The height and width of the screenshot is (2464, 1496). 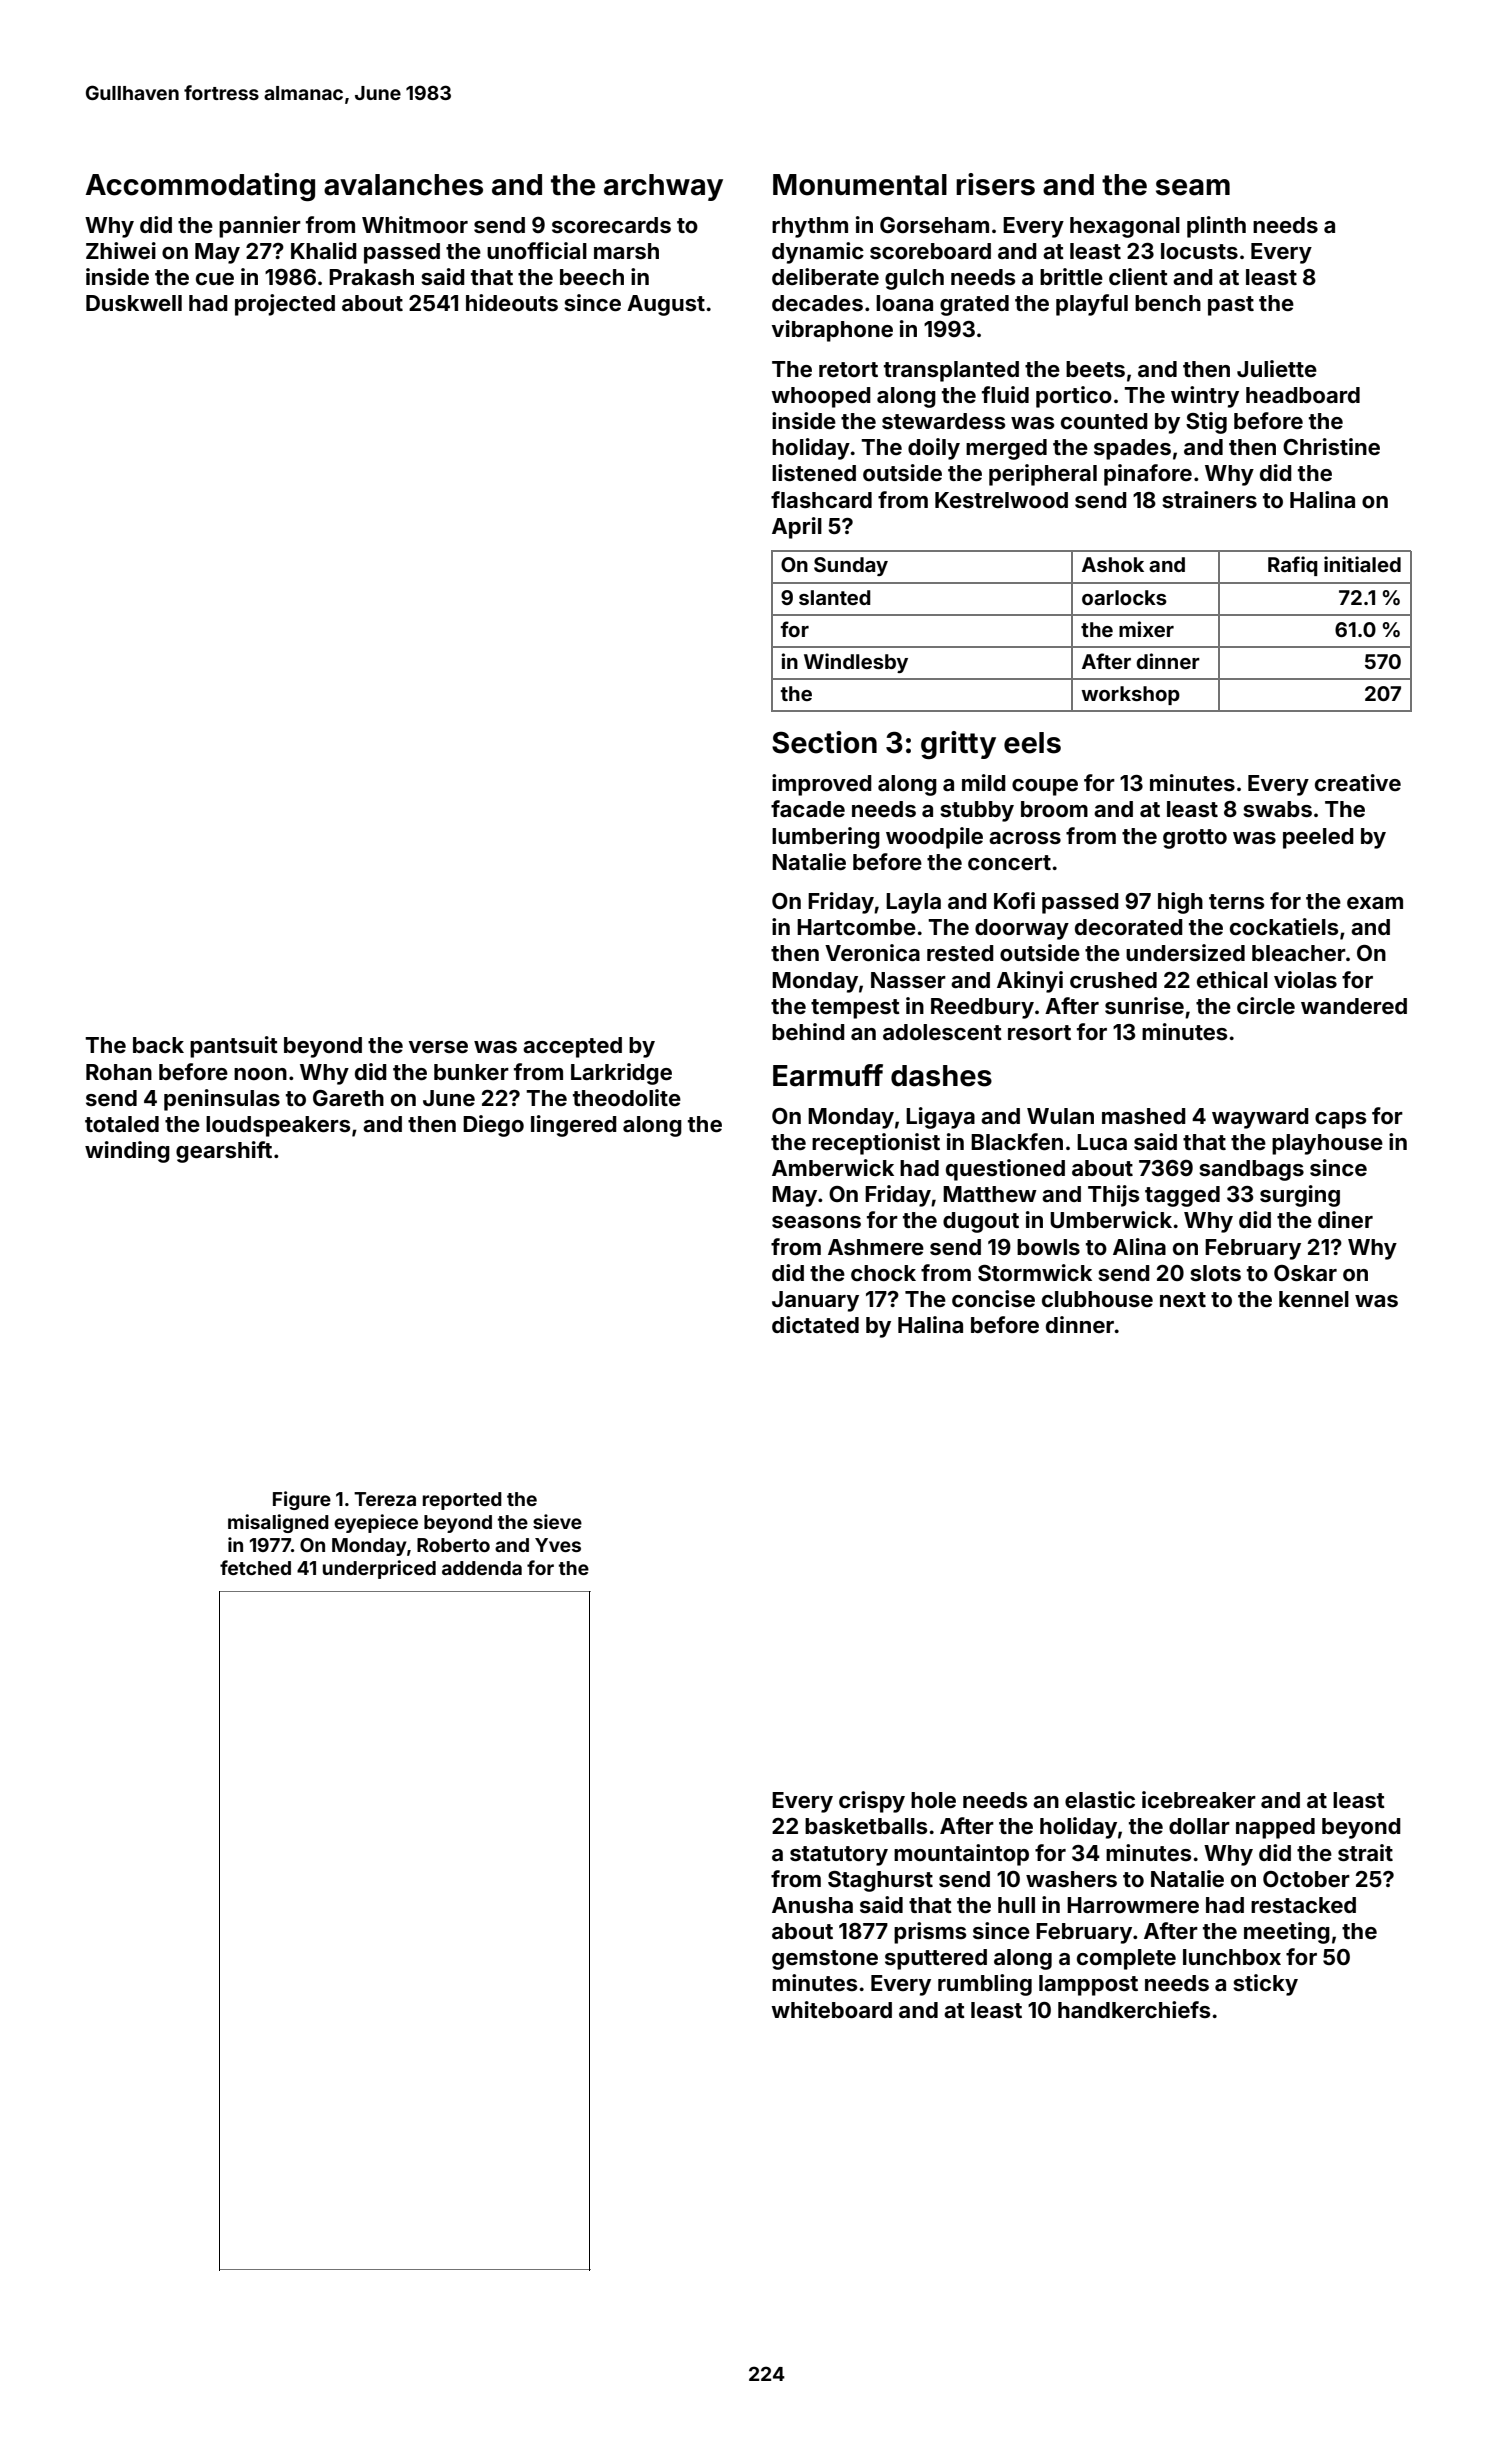 I want to click on tagged, so click(x=1182, y=1196).
